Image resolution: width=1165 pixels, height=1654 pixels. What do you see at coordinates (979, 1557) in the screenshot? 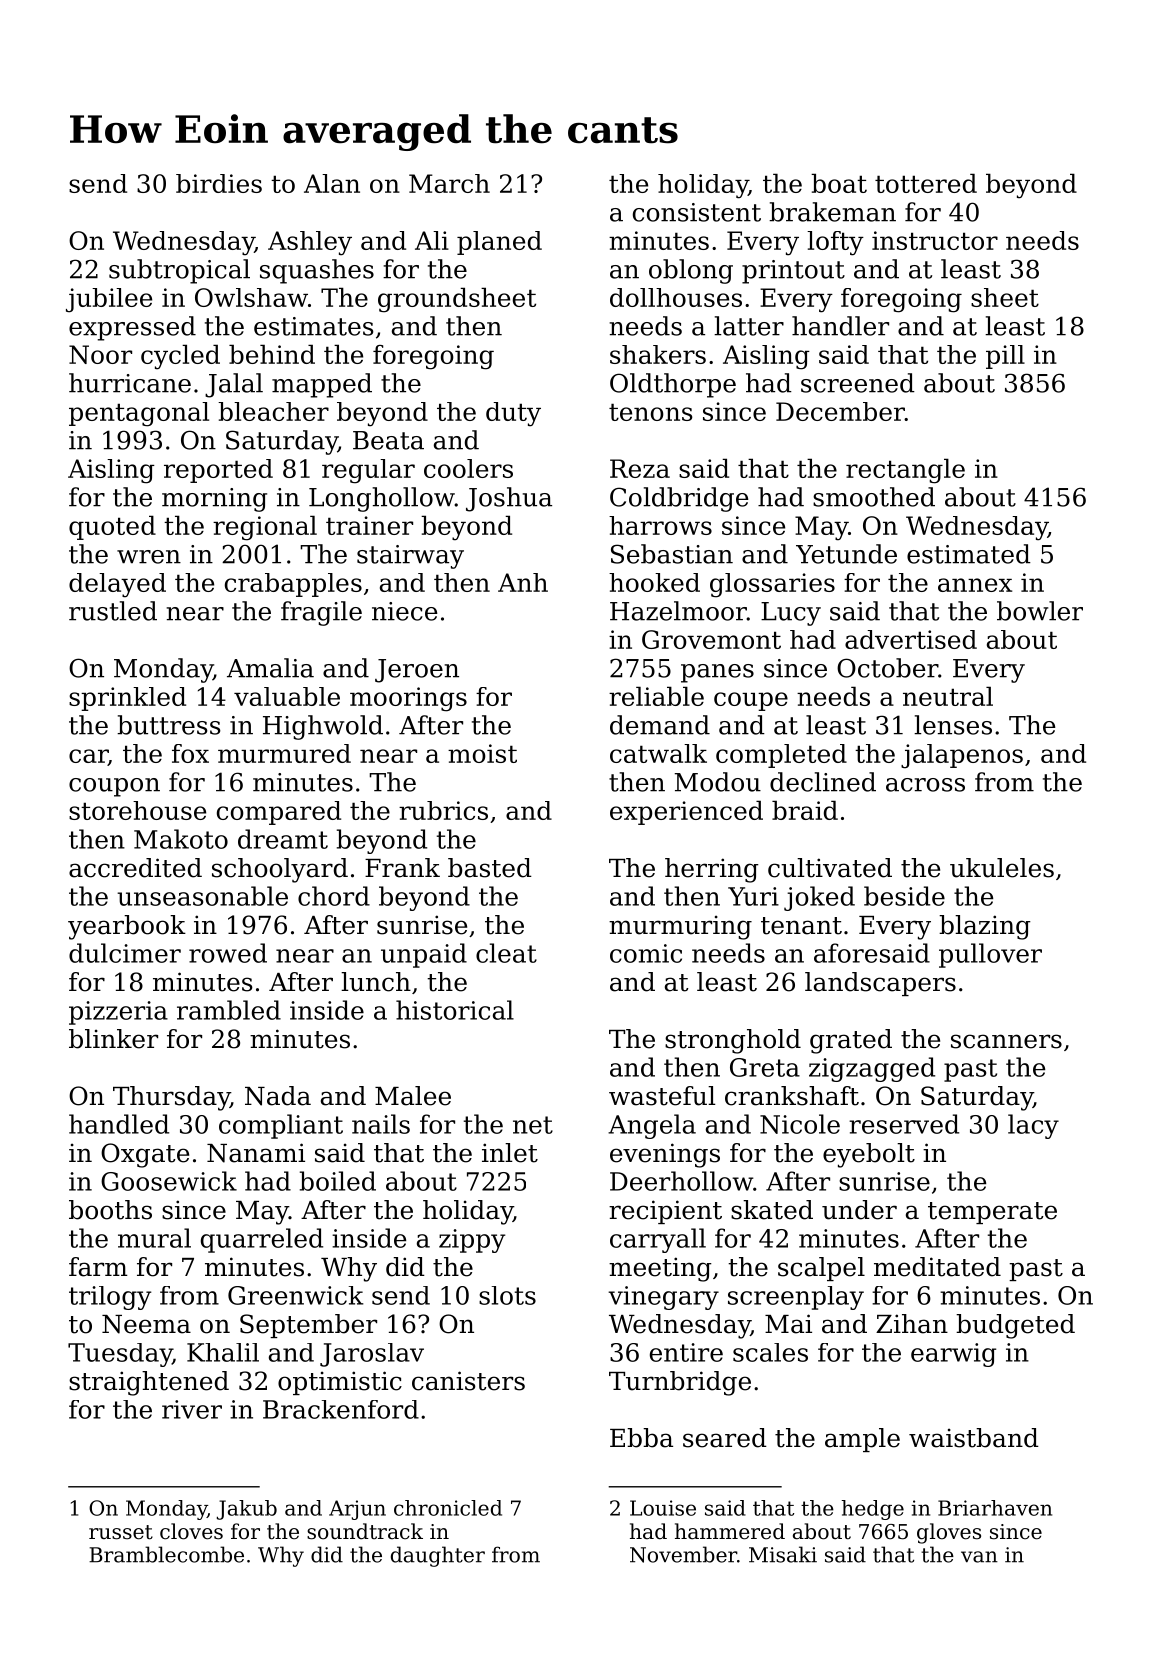
I see `van` at bounding box center [979, 1557].
